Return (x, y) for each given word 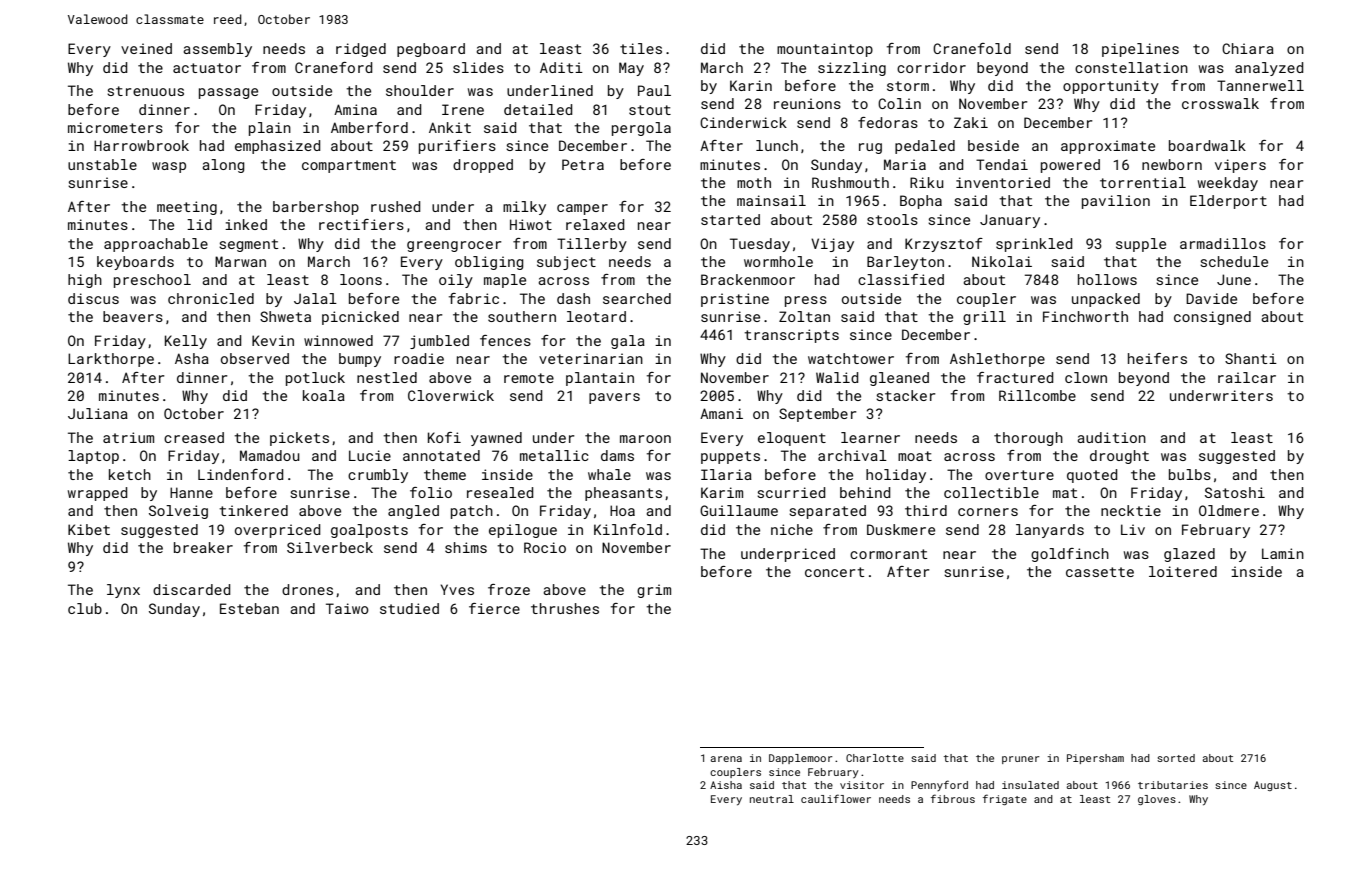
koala (324, 395)
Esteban (249, 608)
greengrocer (454, 246)
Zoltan (804, 316)
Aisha (726, 785)
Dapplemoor (800, 759)
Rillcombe (1037, 395)
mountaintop (825, 50)
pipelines (1140, 50)
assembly (217, 50)
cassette (1100, 572)
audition (1111, 437)
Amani (721, 413)
